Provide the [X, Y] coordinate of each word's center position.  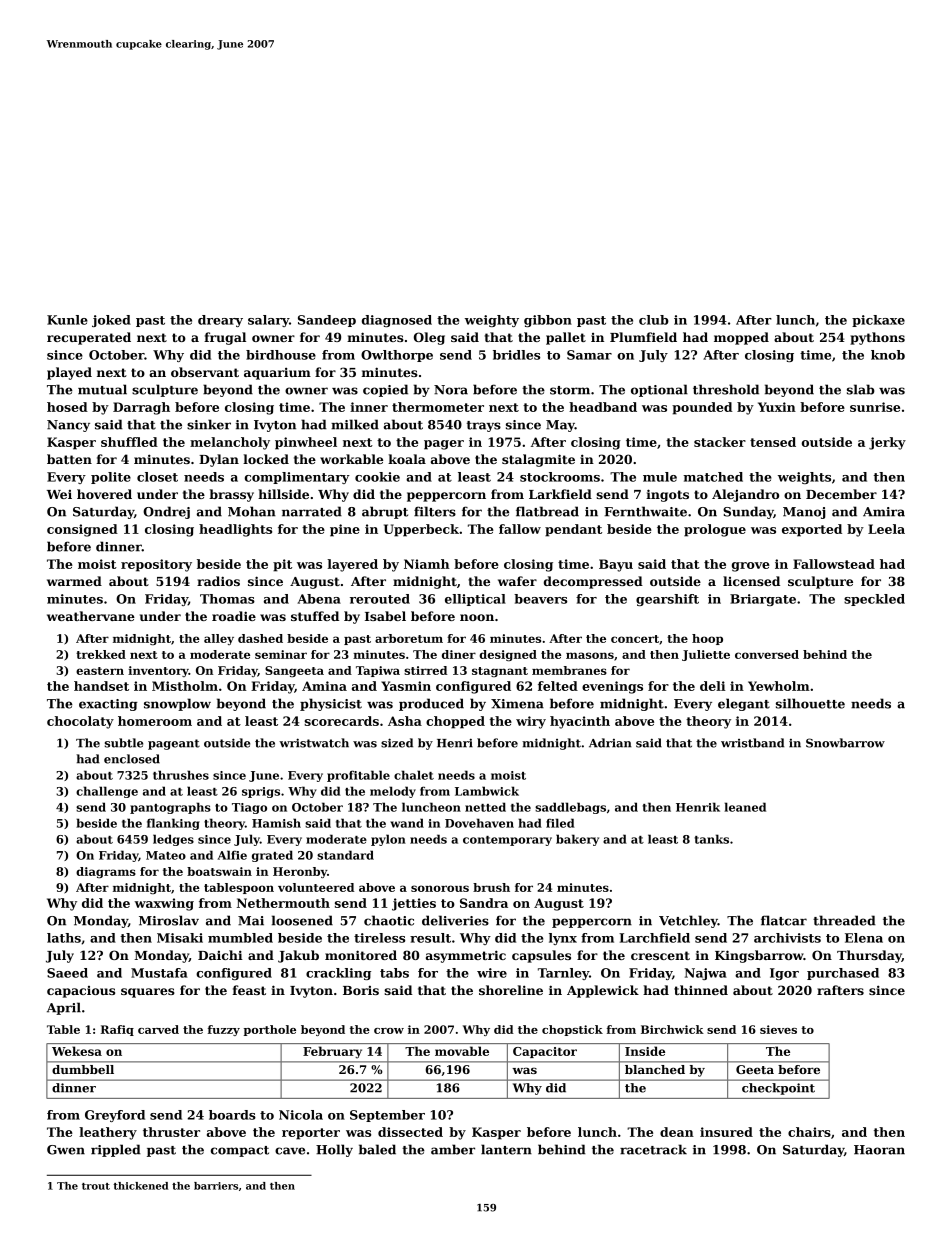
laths [64, 938]
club [654, 320]
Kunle [67, 320]
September [387, 1116]
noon [477, 617]
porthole [270, 1030]
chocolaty [80, 722]
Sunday [748, 512]
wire [492, 973]
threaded [844, 920]
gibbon [548, 321]
